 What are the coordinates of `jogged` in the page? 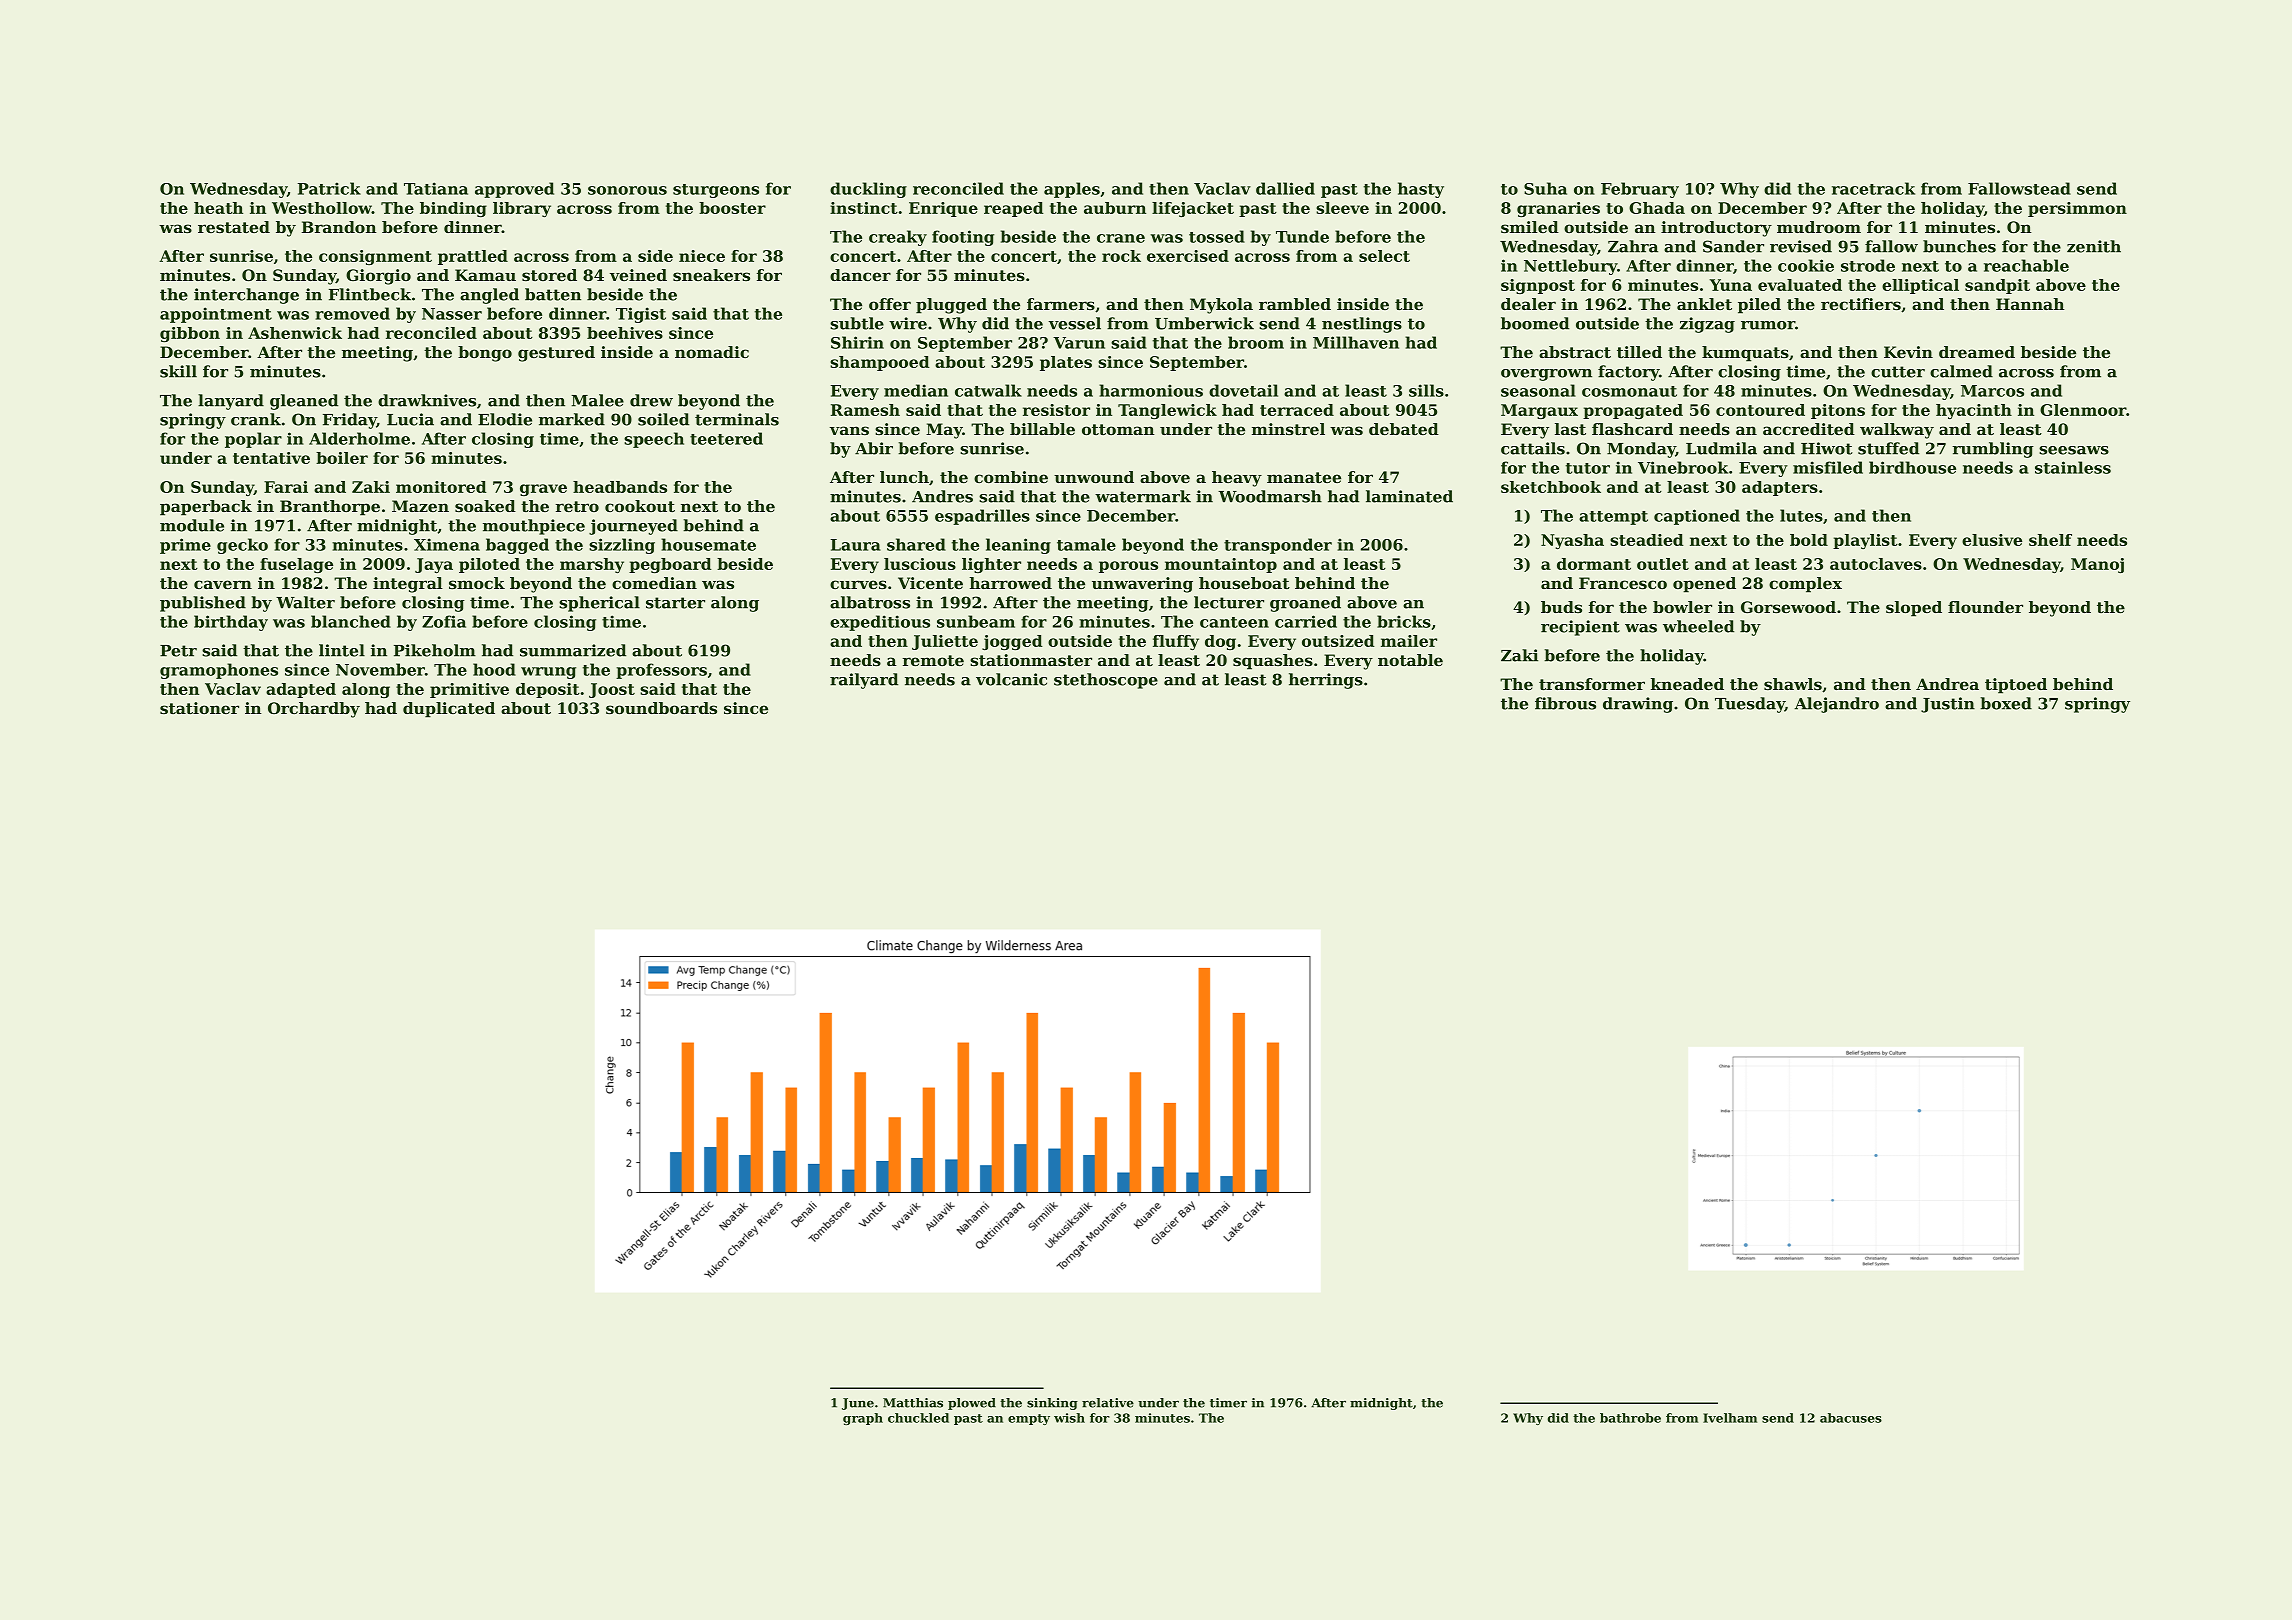 It's located at (1012, 642).
